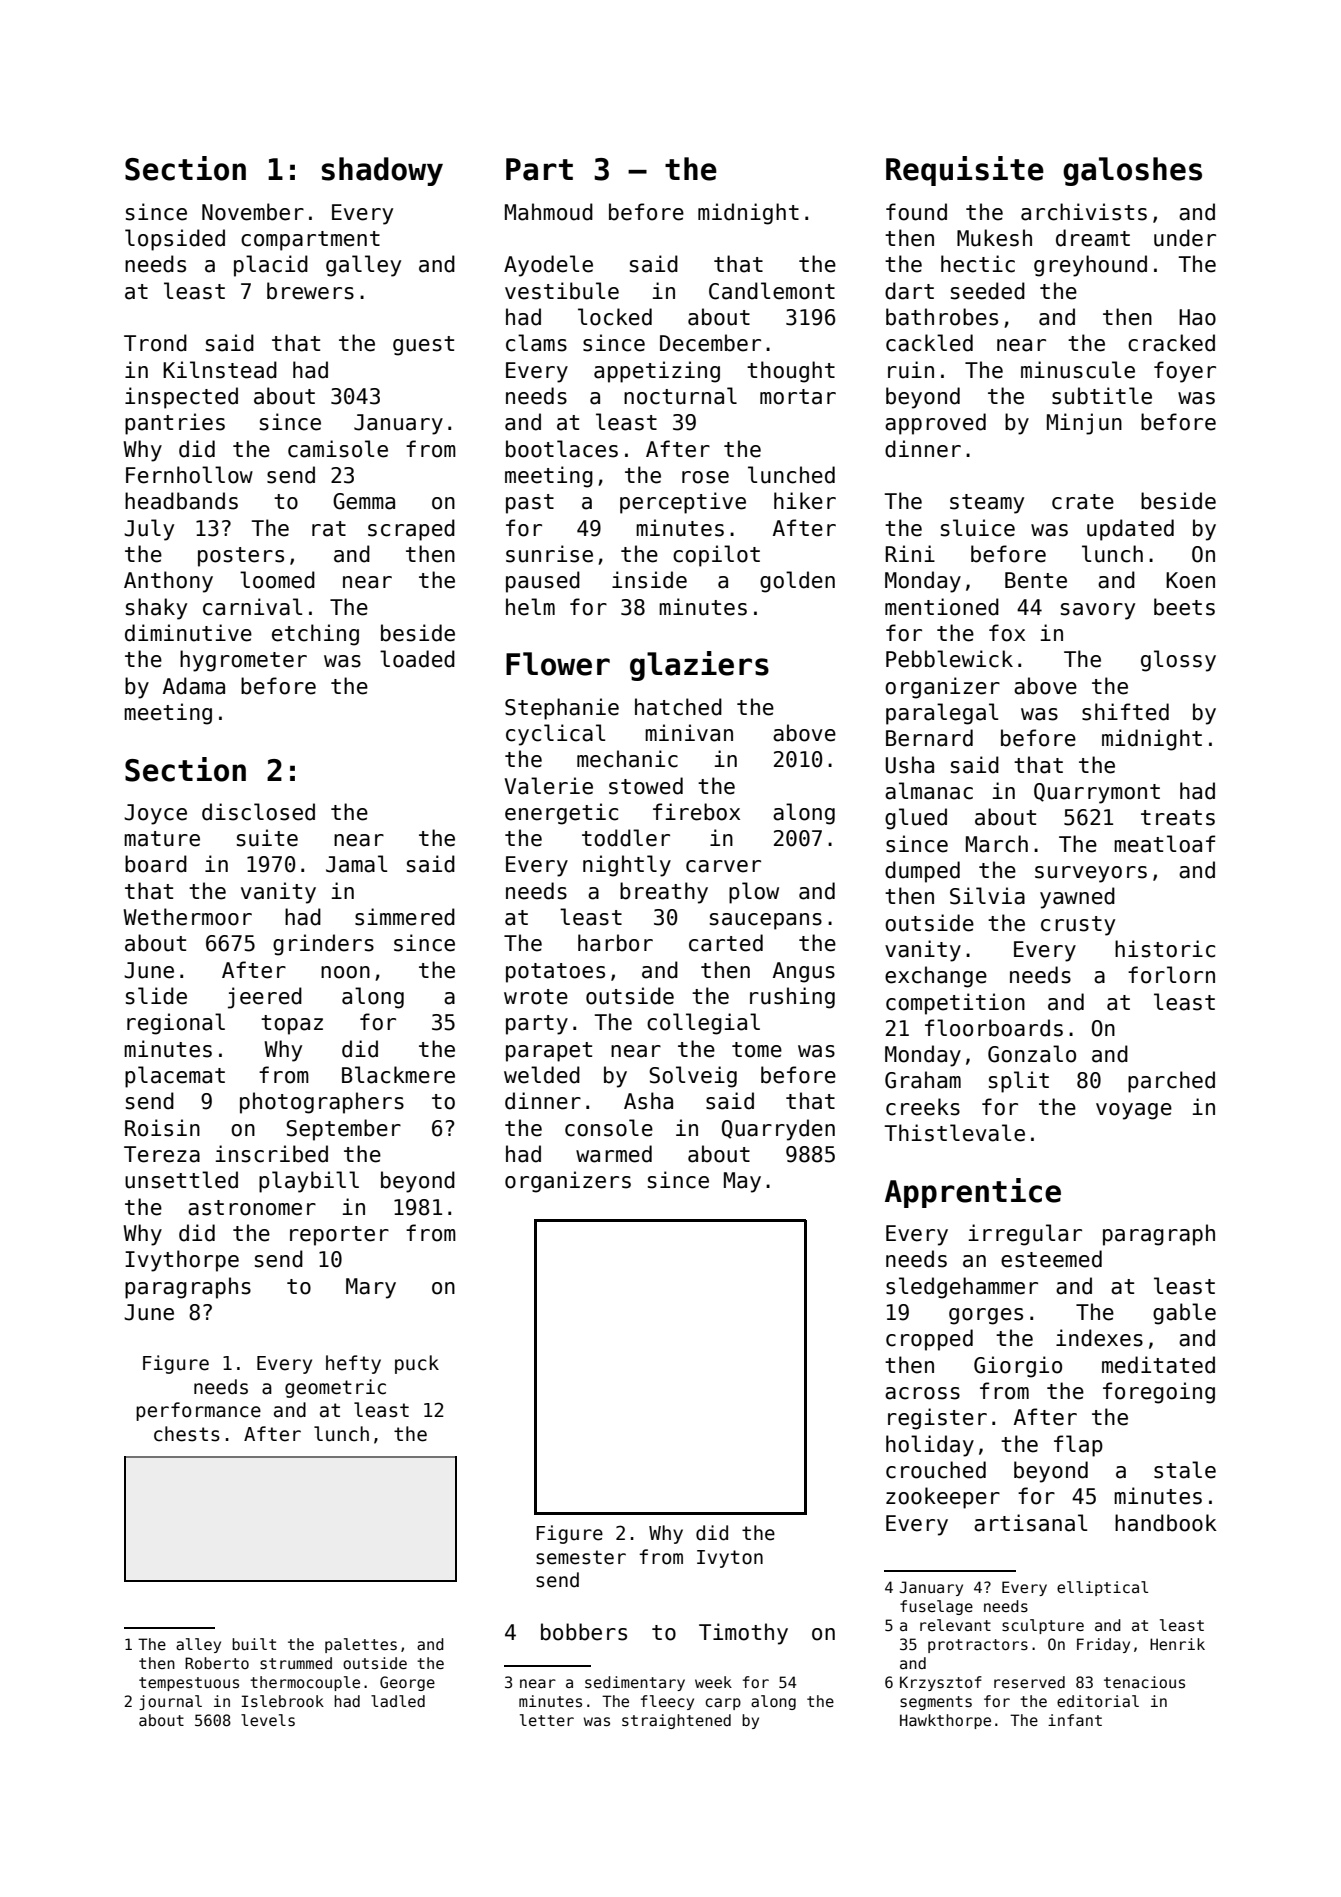 The height and width of the screenshot is (1897, 1341). Describe the element at coordinates (955, 1004) in the screenshot. I see `competition` at that location.
